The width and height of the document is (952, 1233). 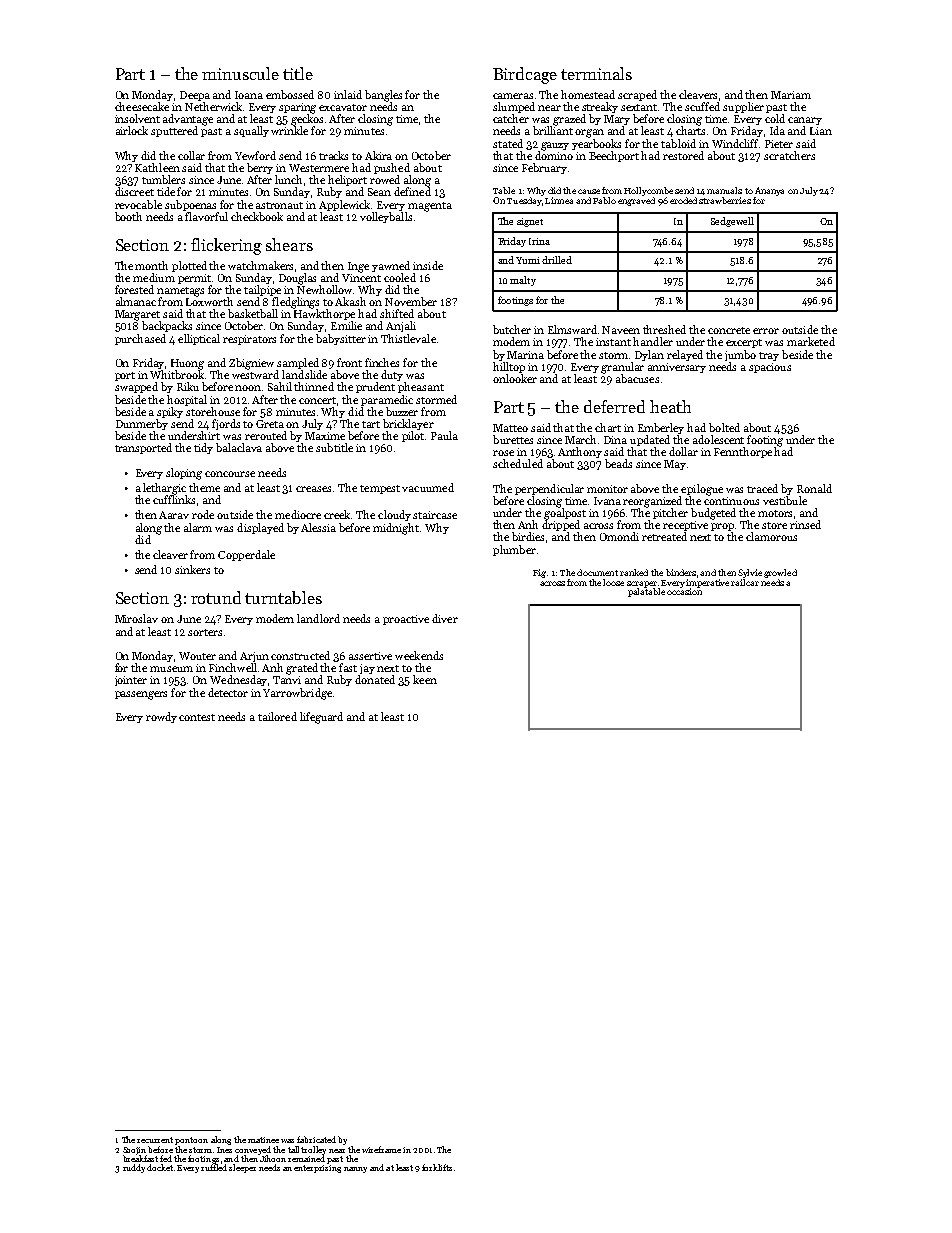 What do you see at coordinates (381, 1149) in the document?
I see `wireframe` at bounding box center [381, 1149].
